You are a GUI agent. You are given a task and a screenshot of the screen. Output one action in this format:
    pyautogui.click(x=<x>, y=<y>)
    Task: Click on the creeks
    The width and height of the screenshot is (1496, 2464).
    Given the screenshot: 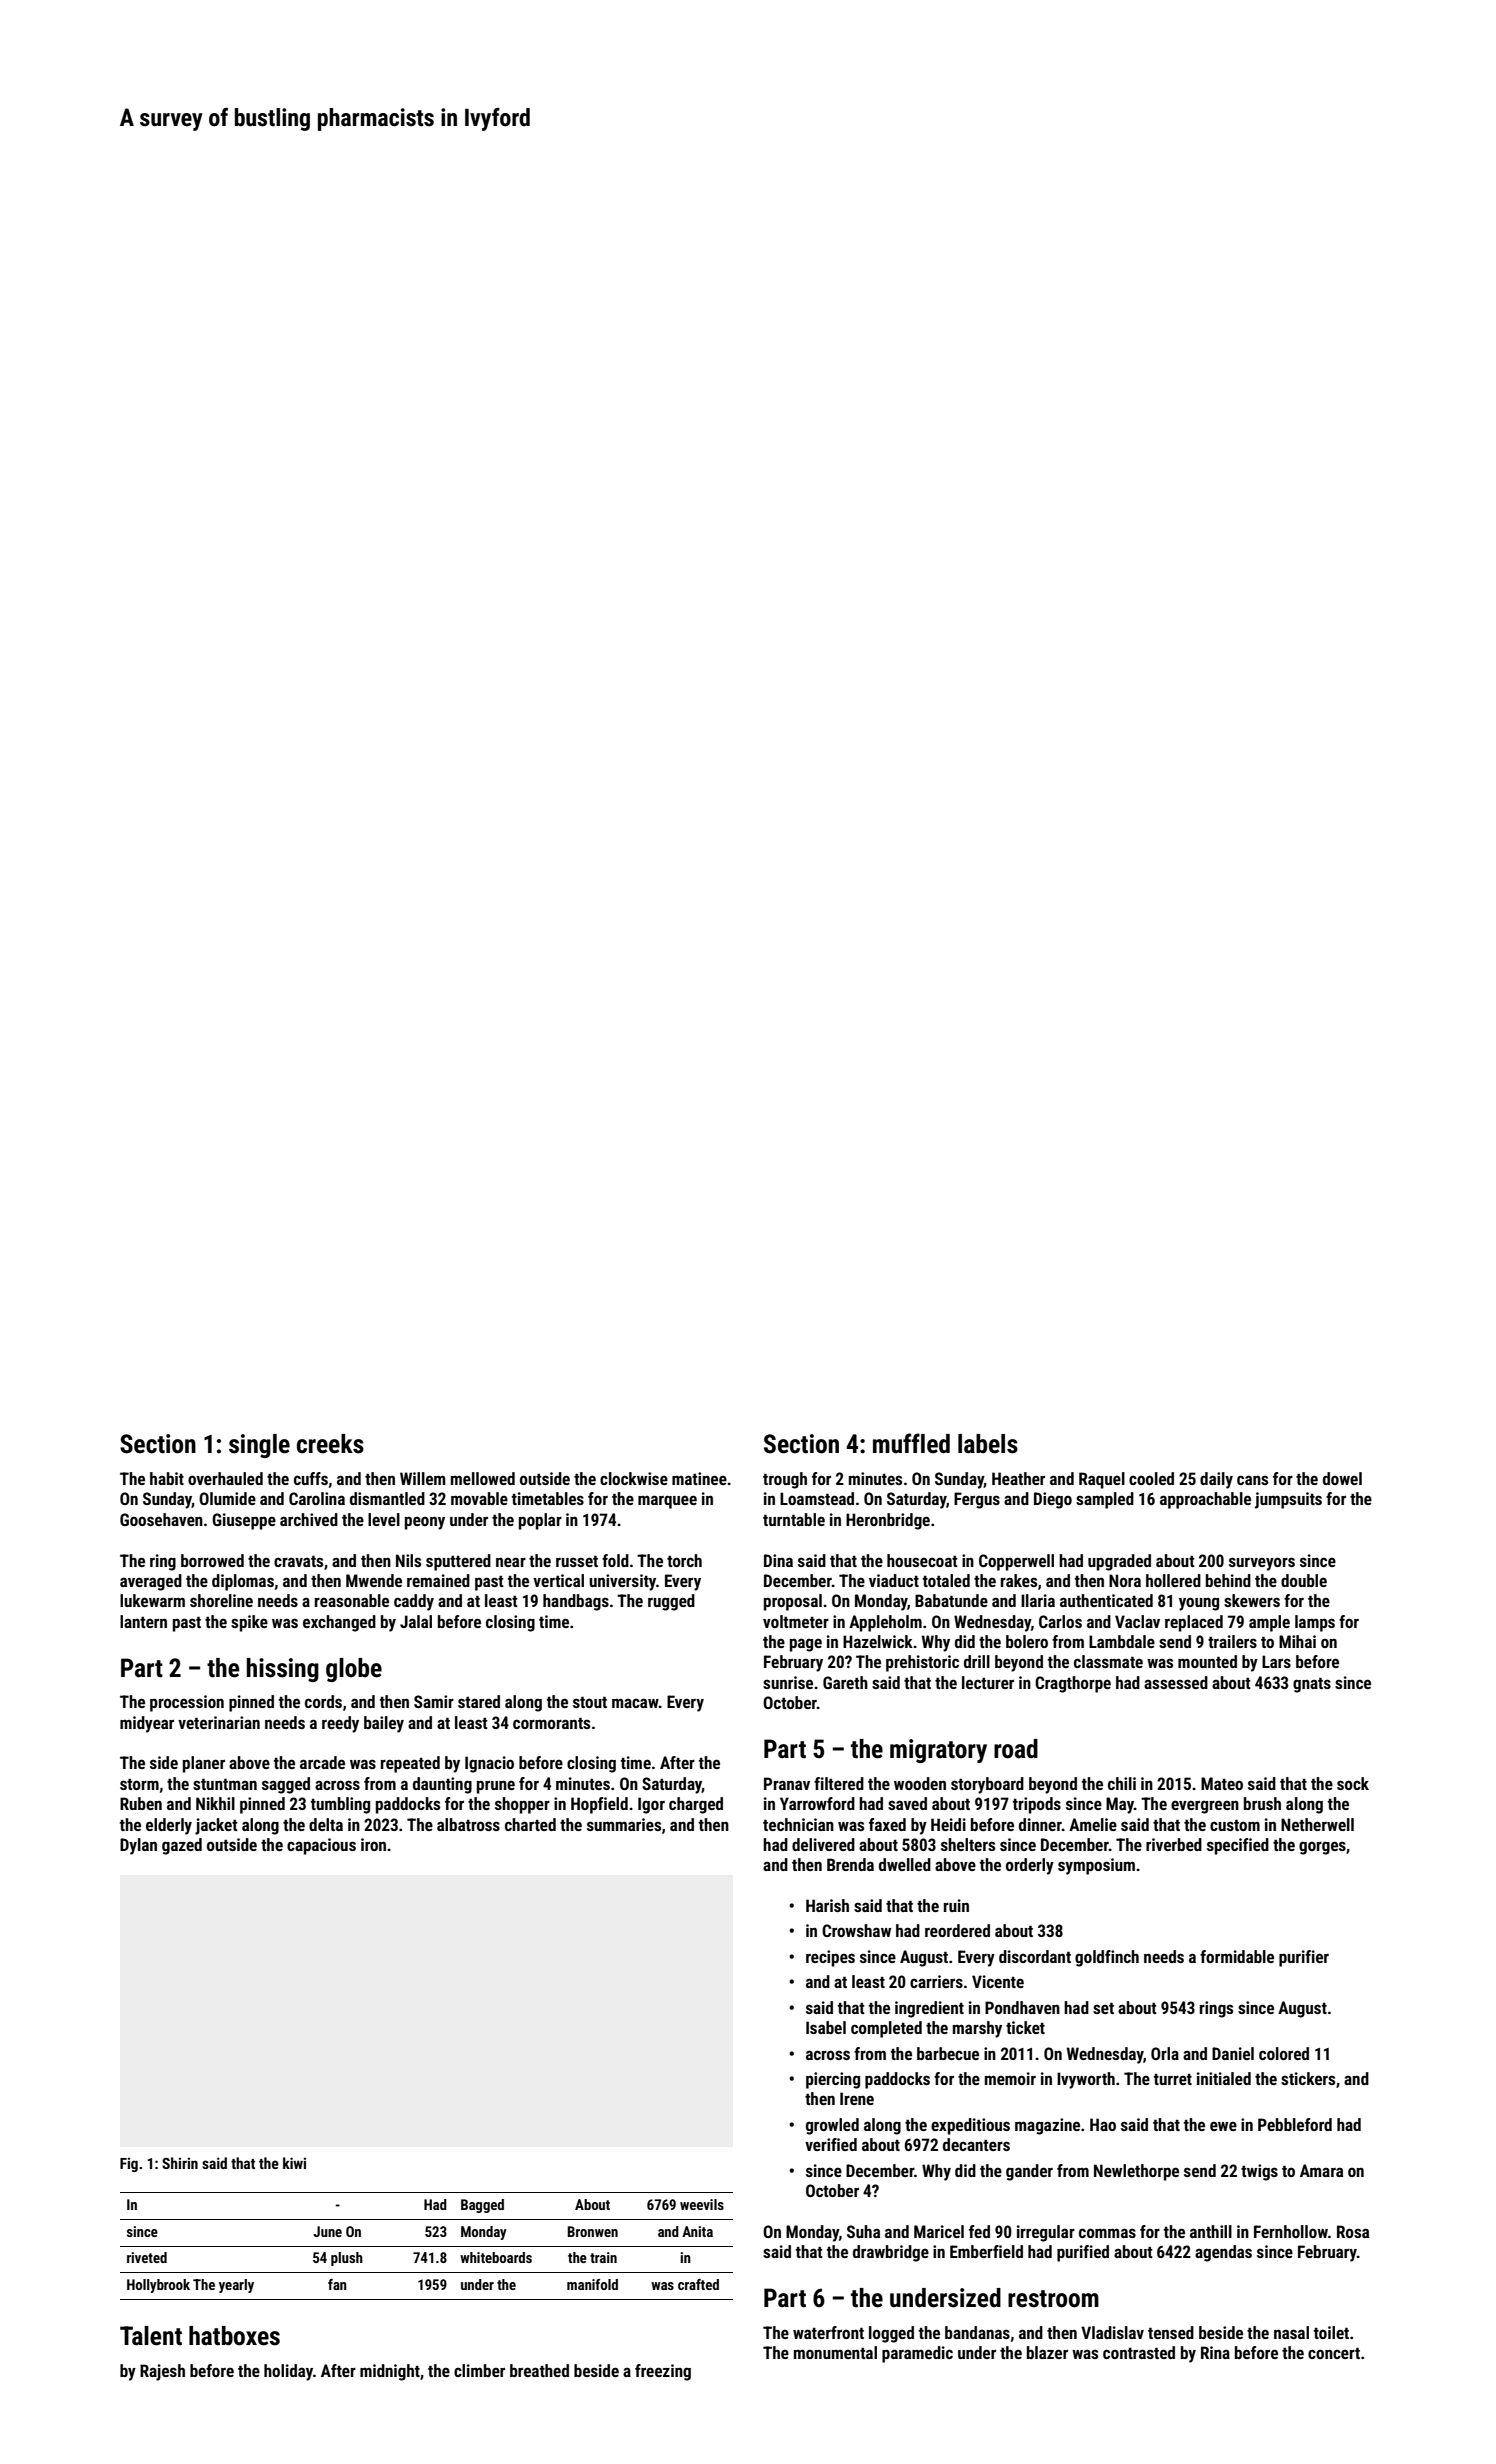 What is the action you would take?
    pyautogui.click(x=330, y=1444)
